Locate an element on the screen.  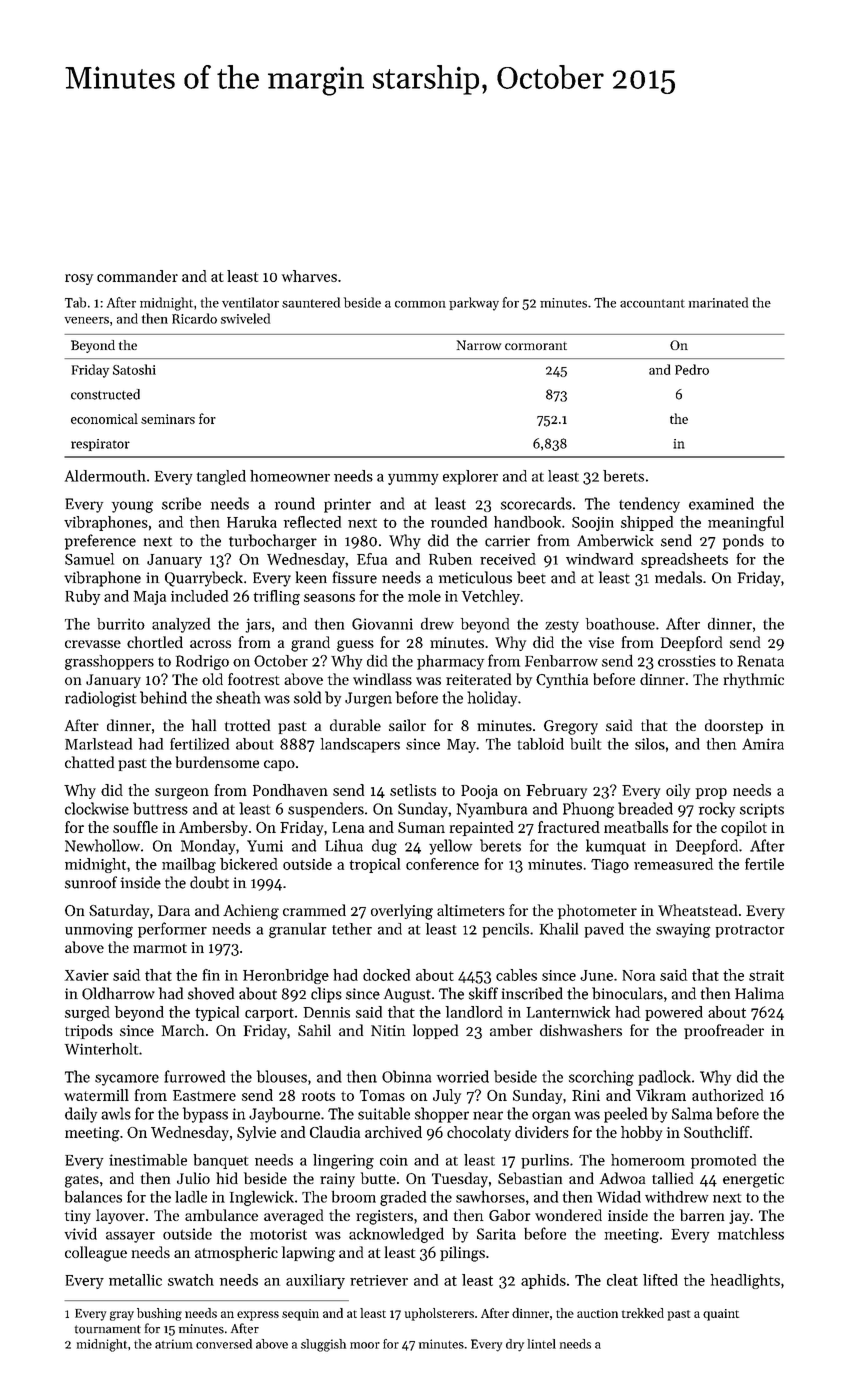
seminars is located at coordinates (168, 419).
